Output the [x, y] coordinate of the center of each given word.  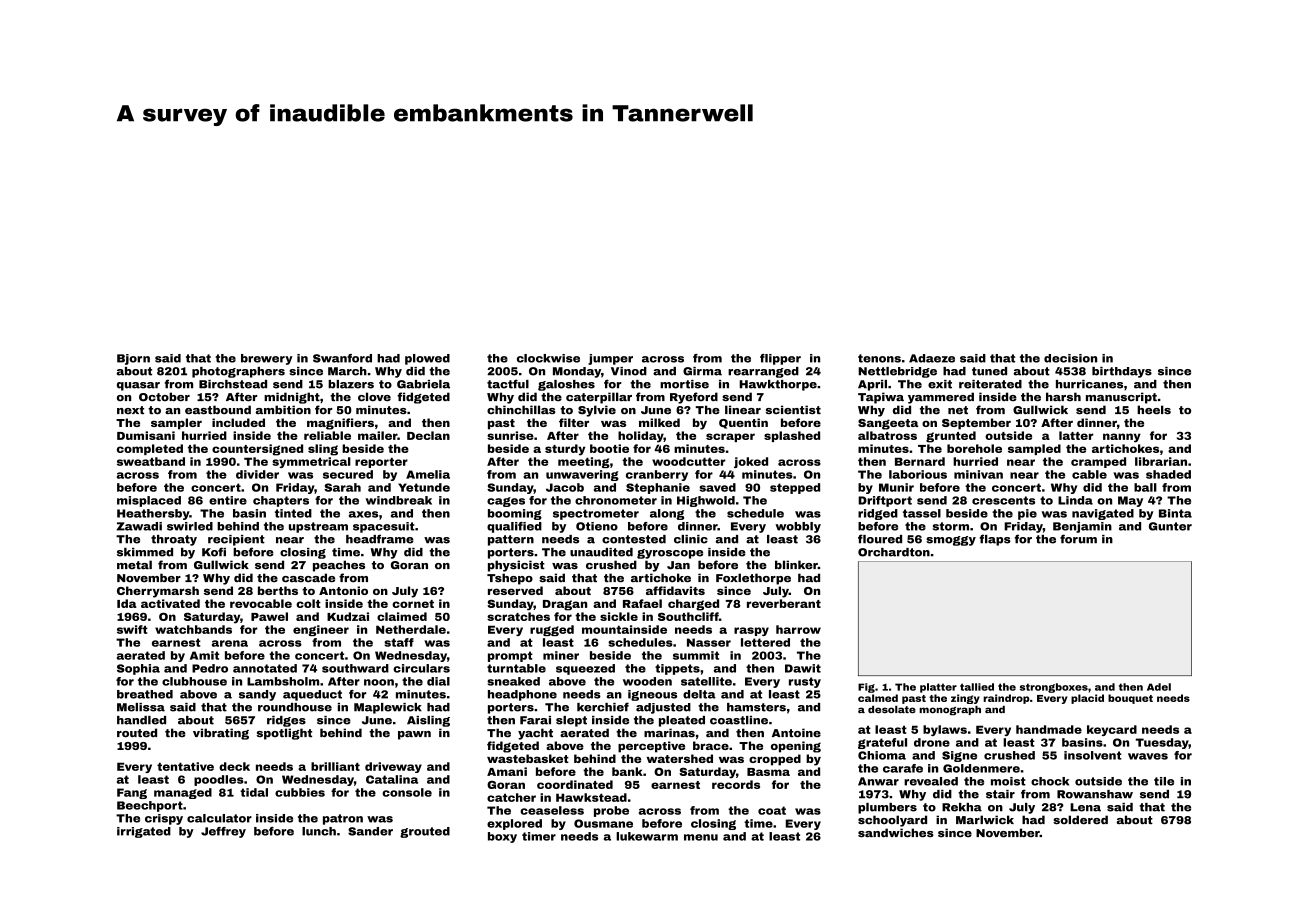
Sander [370, 831]
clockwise [548, 358]
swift [132, 629]
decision [1070, 358]
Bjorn [133, 359]
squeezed [585, 669]
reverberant [784, 603]
